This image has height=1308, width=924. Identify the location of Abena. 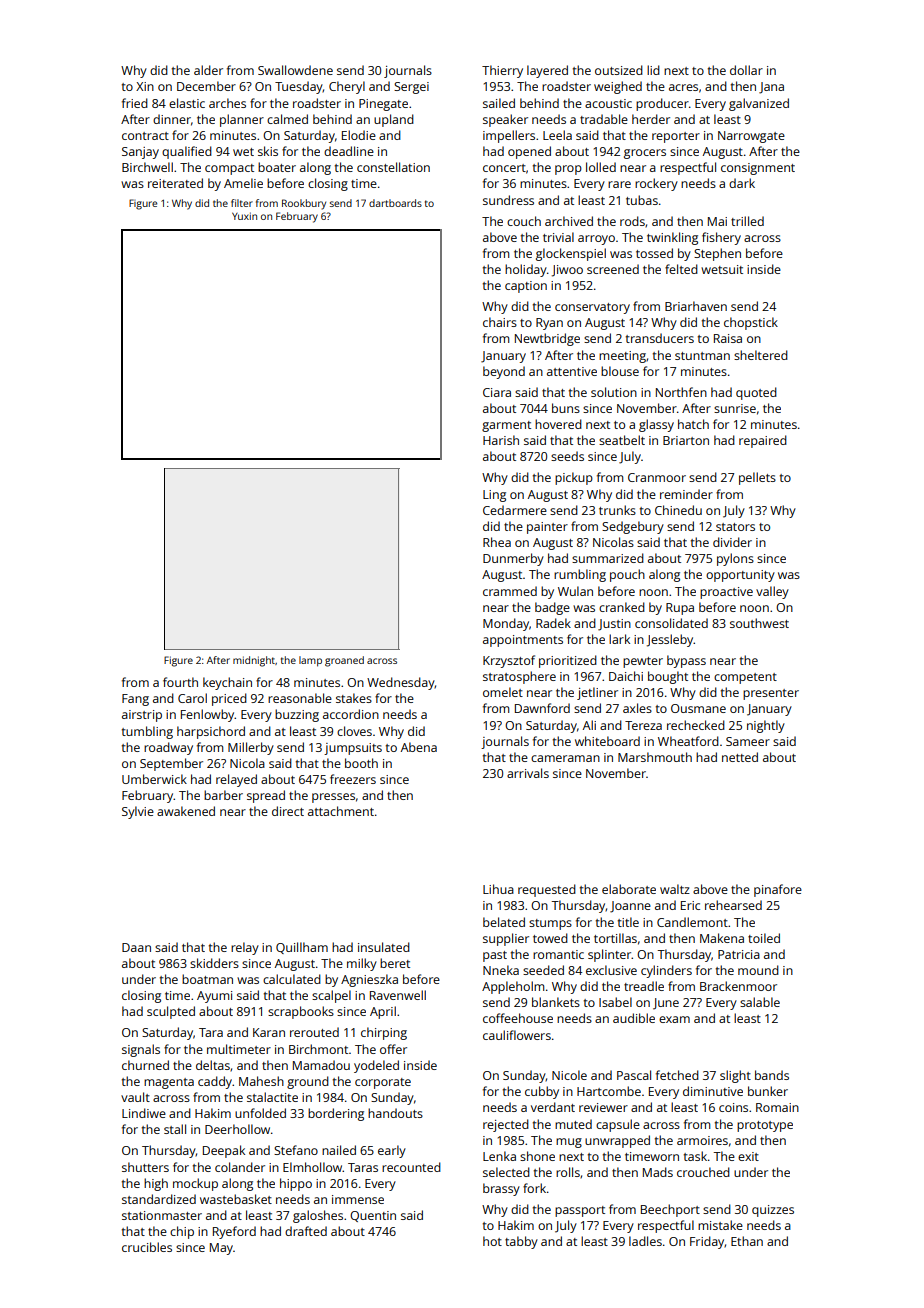
(419, 747).
